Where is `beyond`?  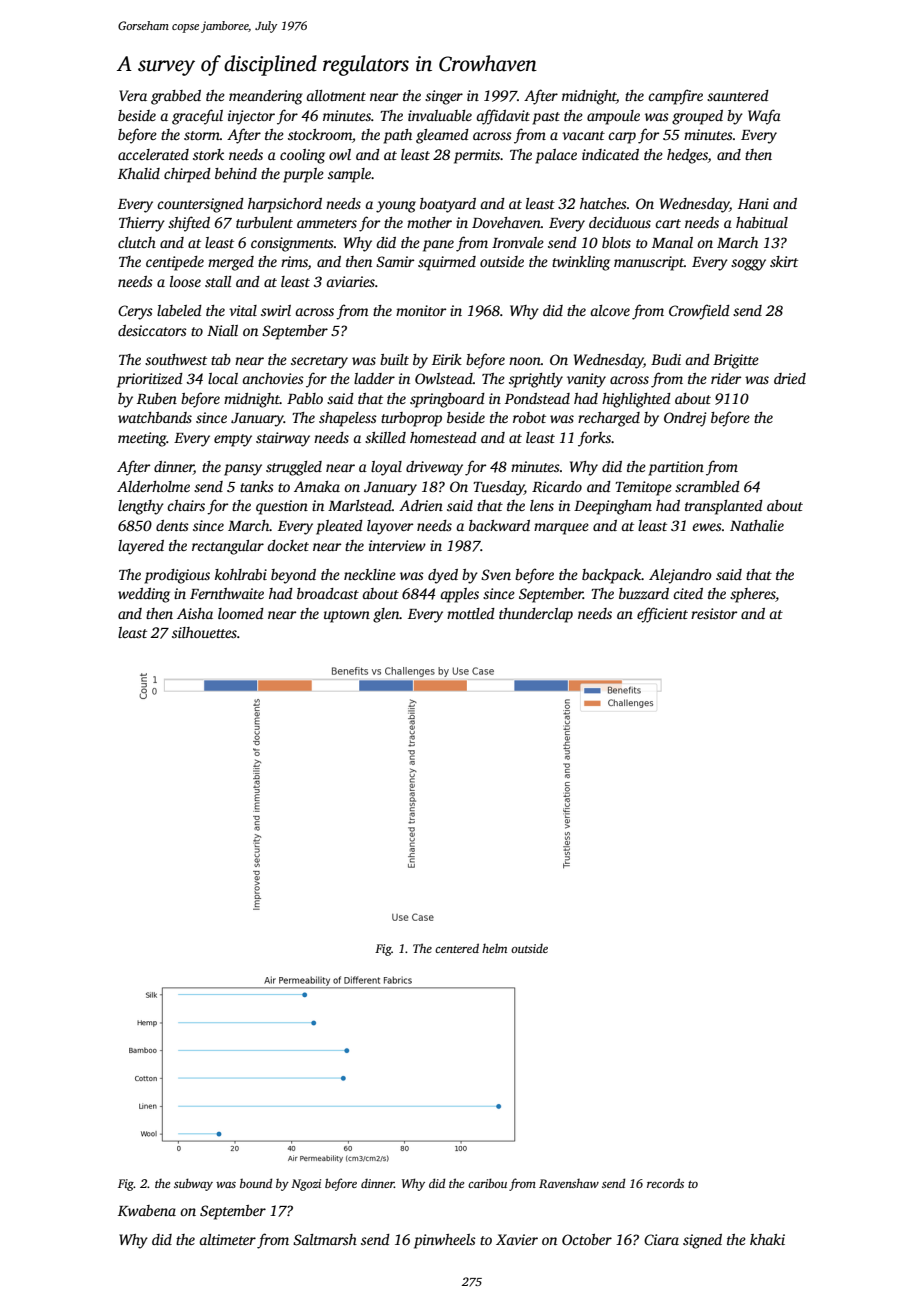 beyond is located at coordinates (293, 576).
